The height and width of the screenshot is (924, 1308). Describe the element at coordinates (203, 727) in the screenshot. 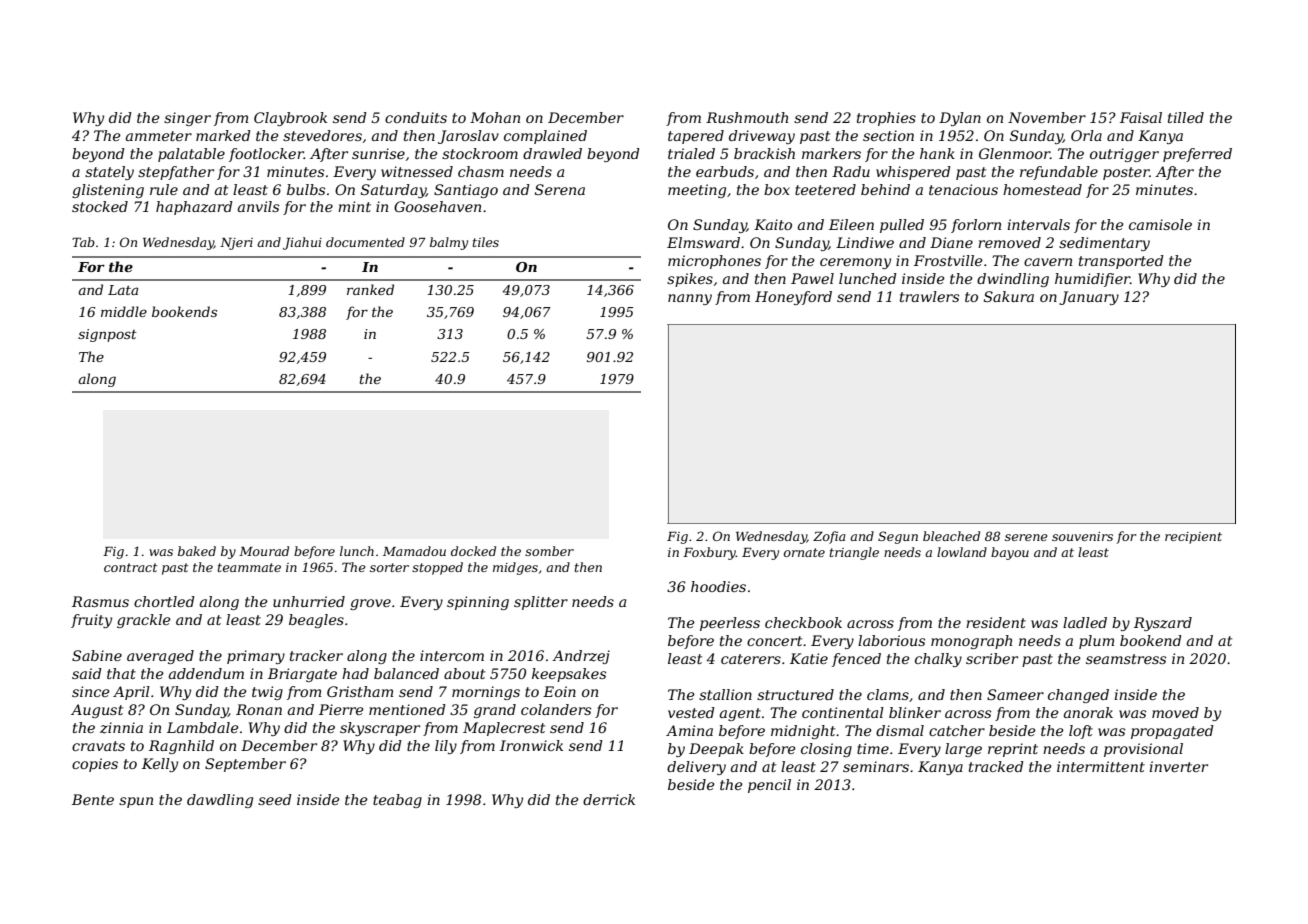

I see `Lambdale` at that location.
